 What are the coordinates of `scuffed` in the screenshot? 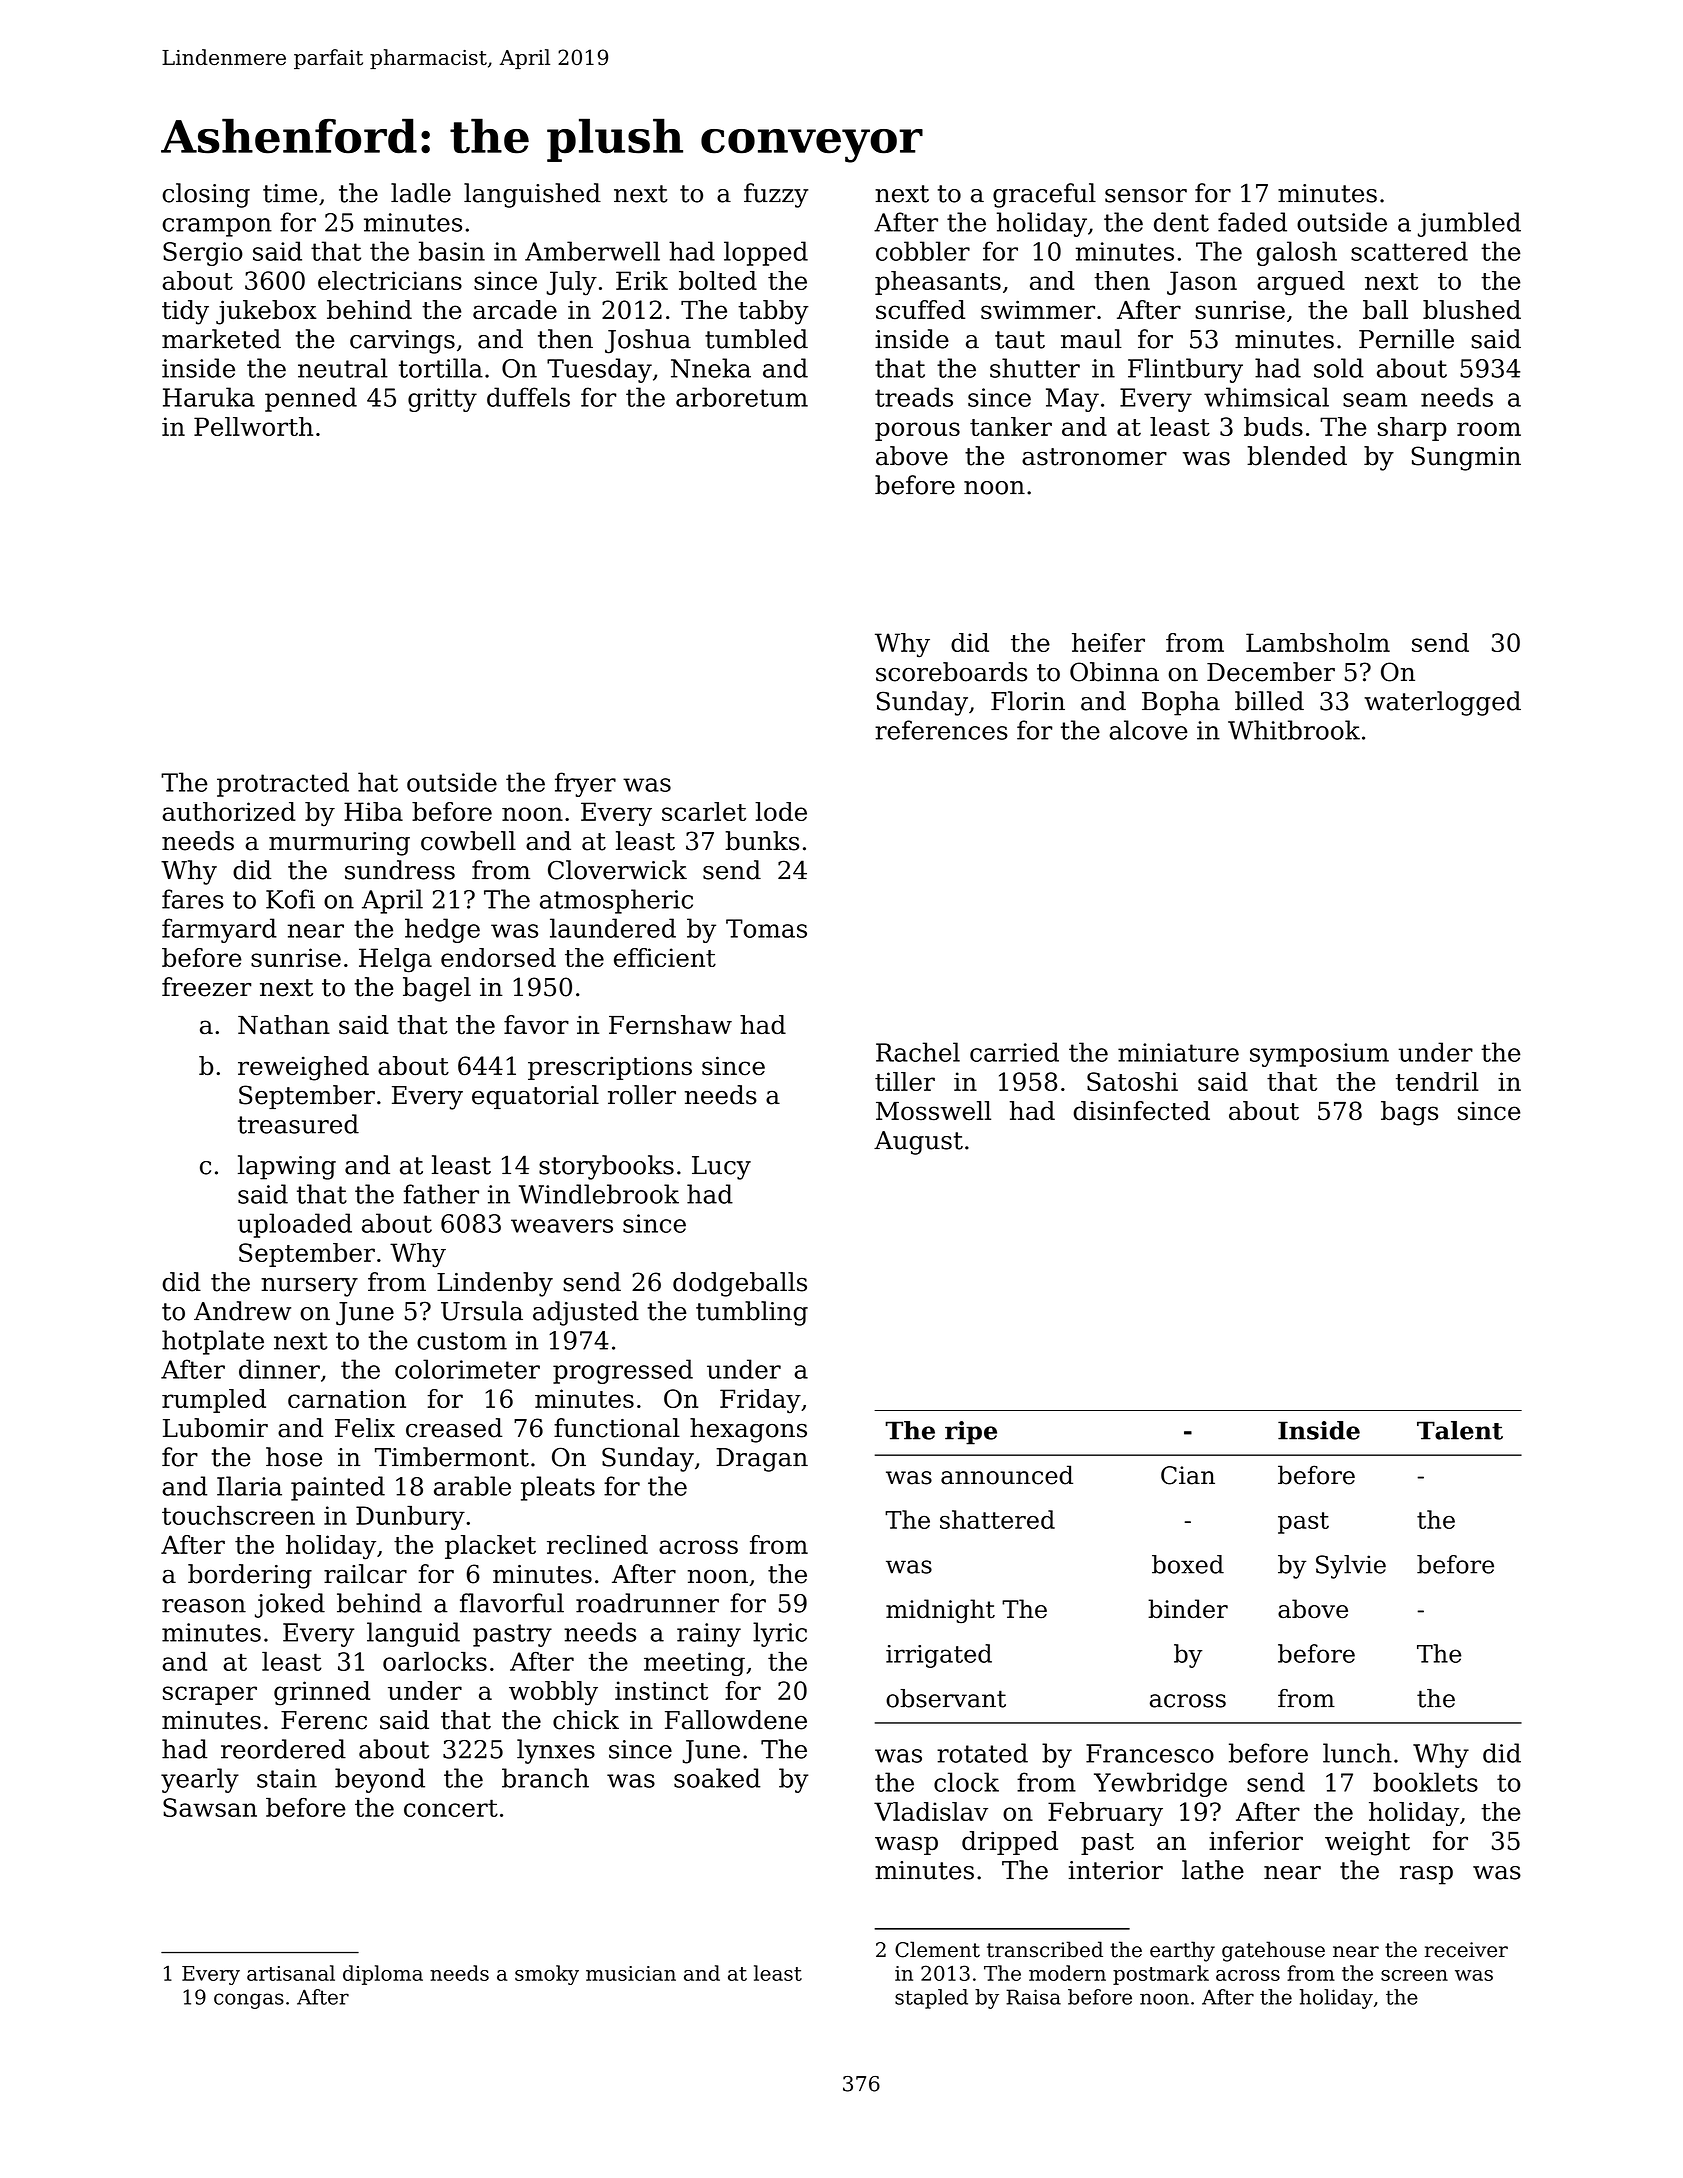 It's located at (920, 310).
